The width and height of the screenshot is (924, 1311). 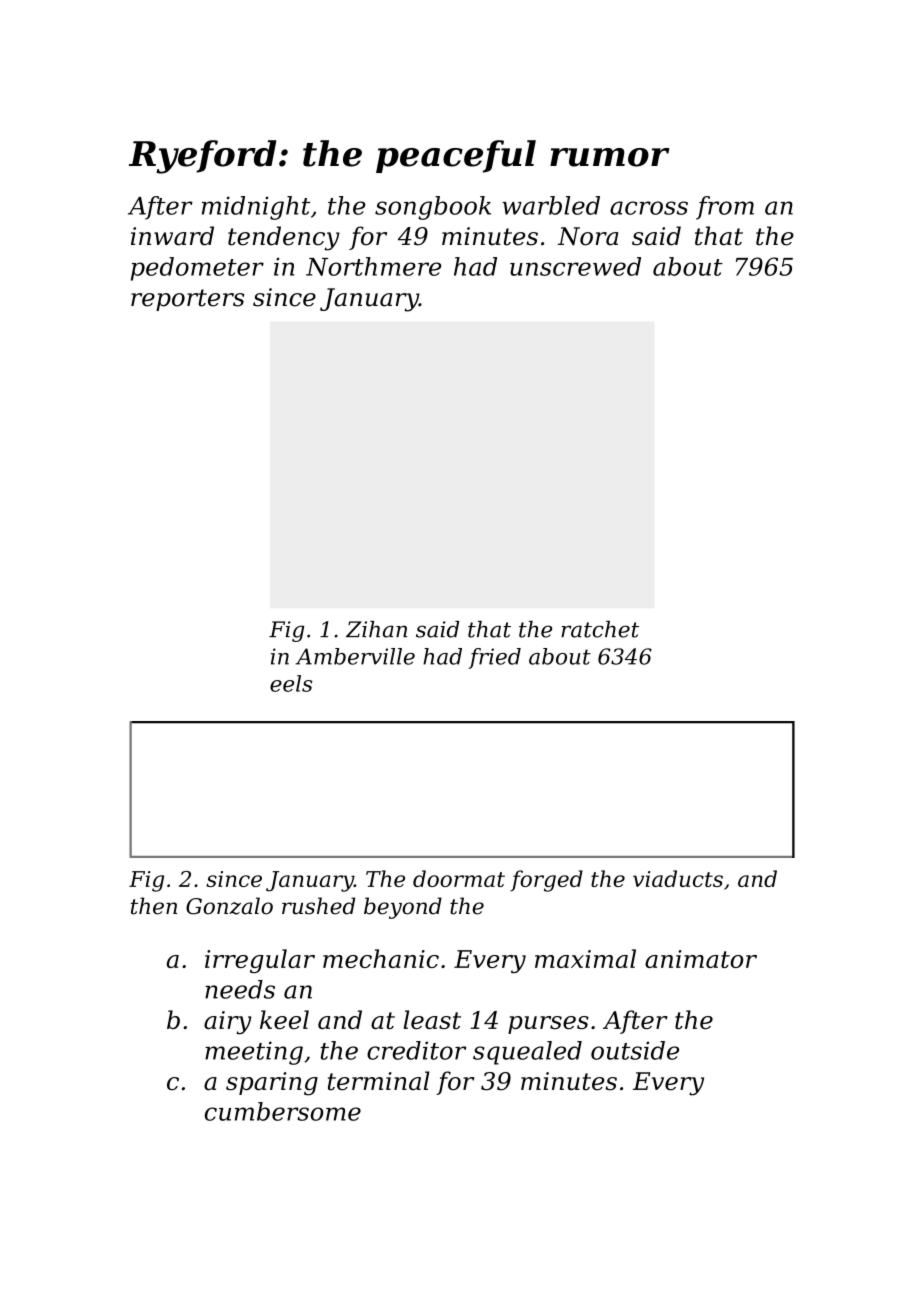 I want to click on ratchet, so click(x=600, y=629).
